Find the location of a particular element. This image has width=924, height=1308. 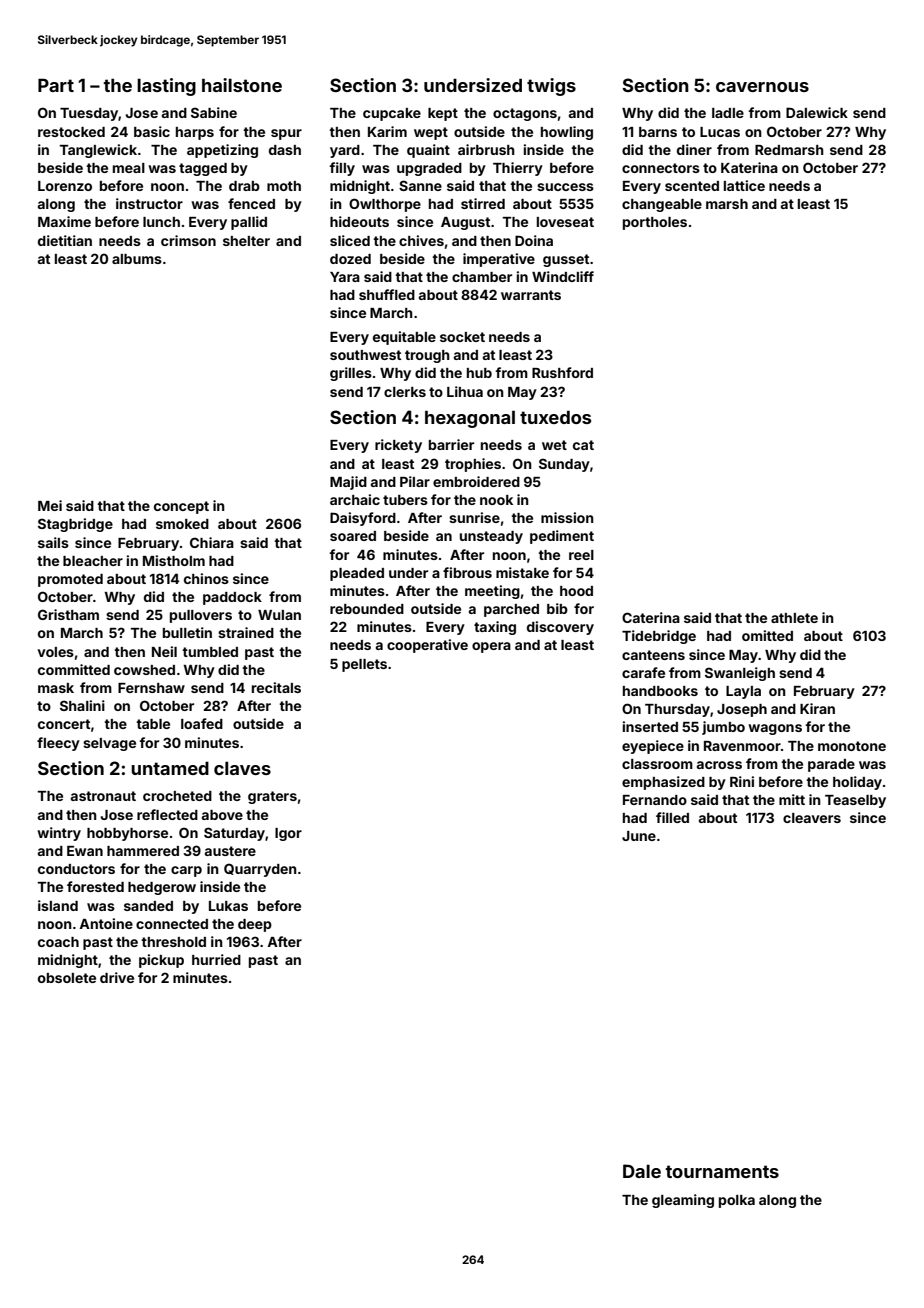

trophies is located at coordinates (473, 465).
